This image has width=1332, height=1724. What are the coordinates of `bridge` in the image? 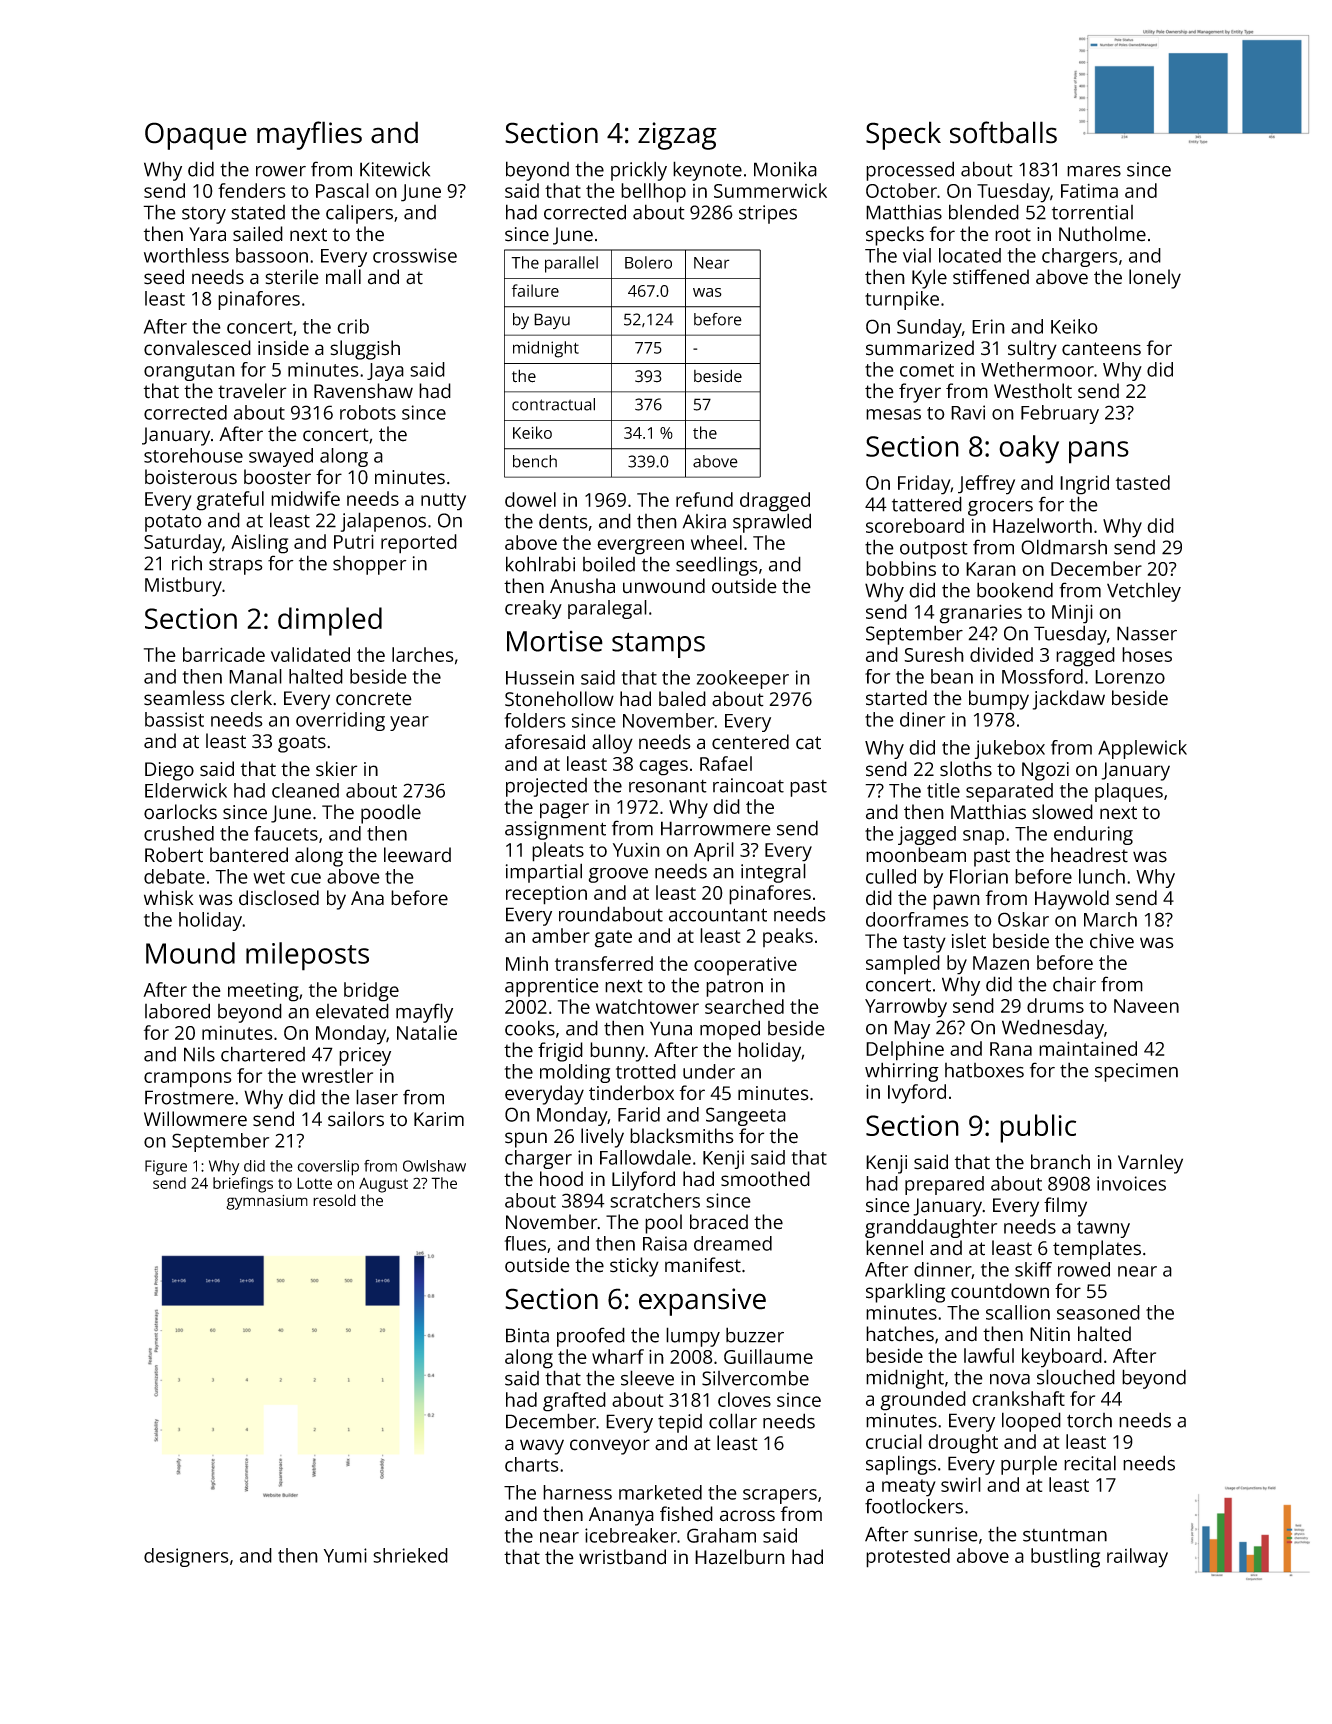 It's located at (371, 992).
